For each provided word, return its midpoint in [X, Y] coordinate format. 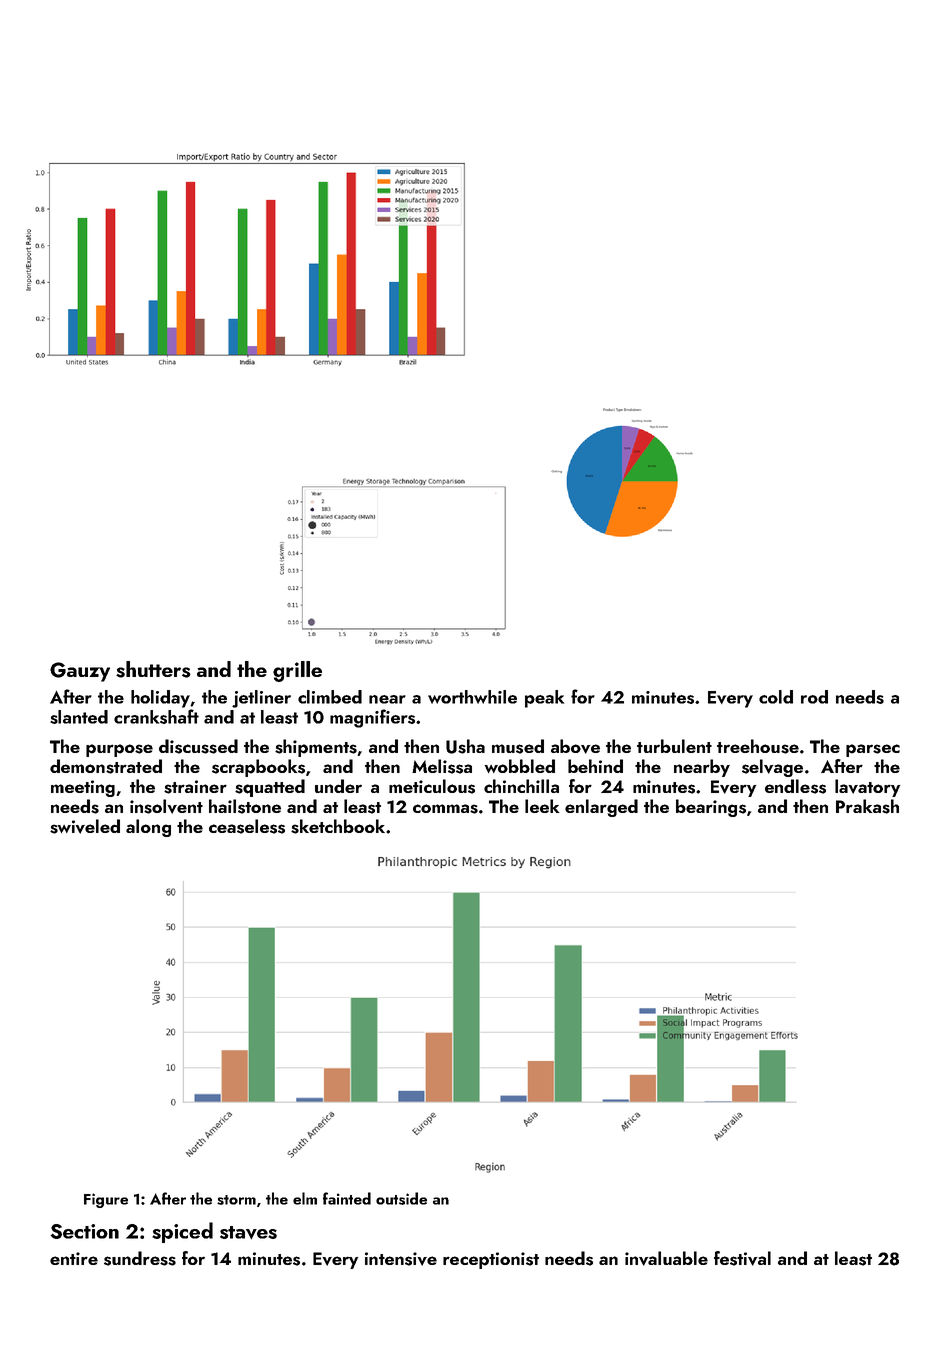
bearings [711, 808]
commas [445, 809]
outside [401, 1198]
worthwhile [472, 697]
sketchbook [338, 826]
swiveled [85, 826]
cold [776, 697]
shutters [153, 669]
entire [74, 1258]
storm [236, 1200]
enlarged [601, 808]
